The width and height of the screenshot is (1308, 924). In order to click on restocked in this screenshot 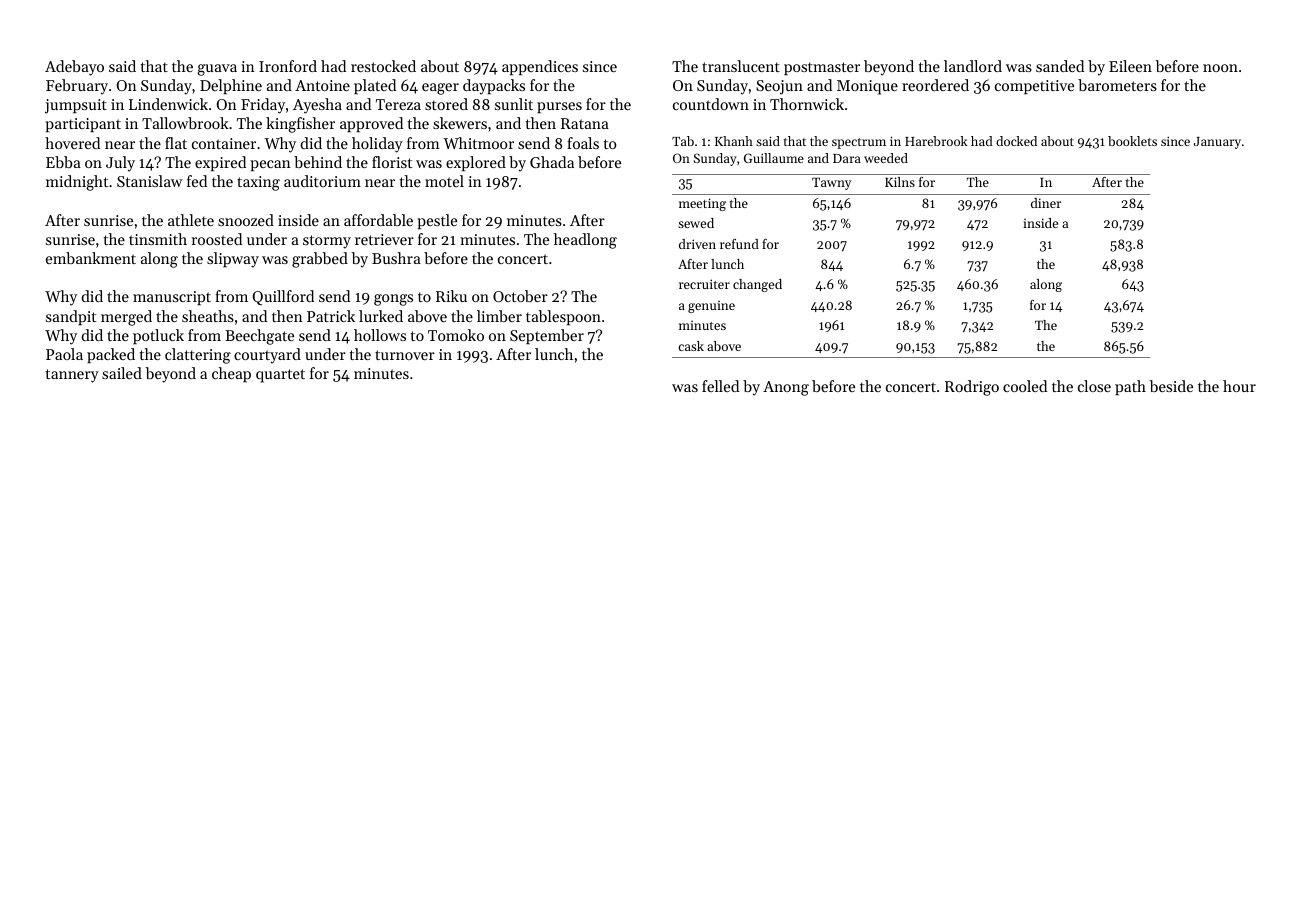, I will do `click(383, 66)`.
